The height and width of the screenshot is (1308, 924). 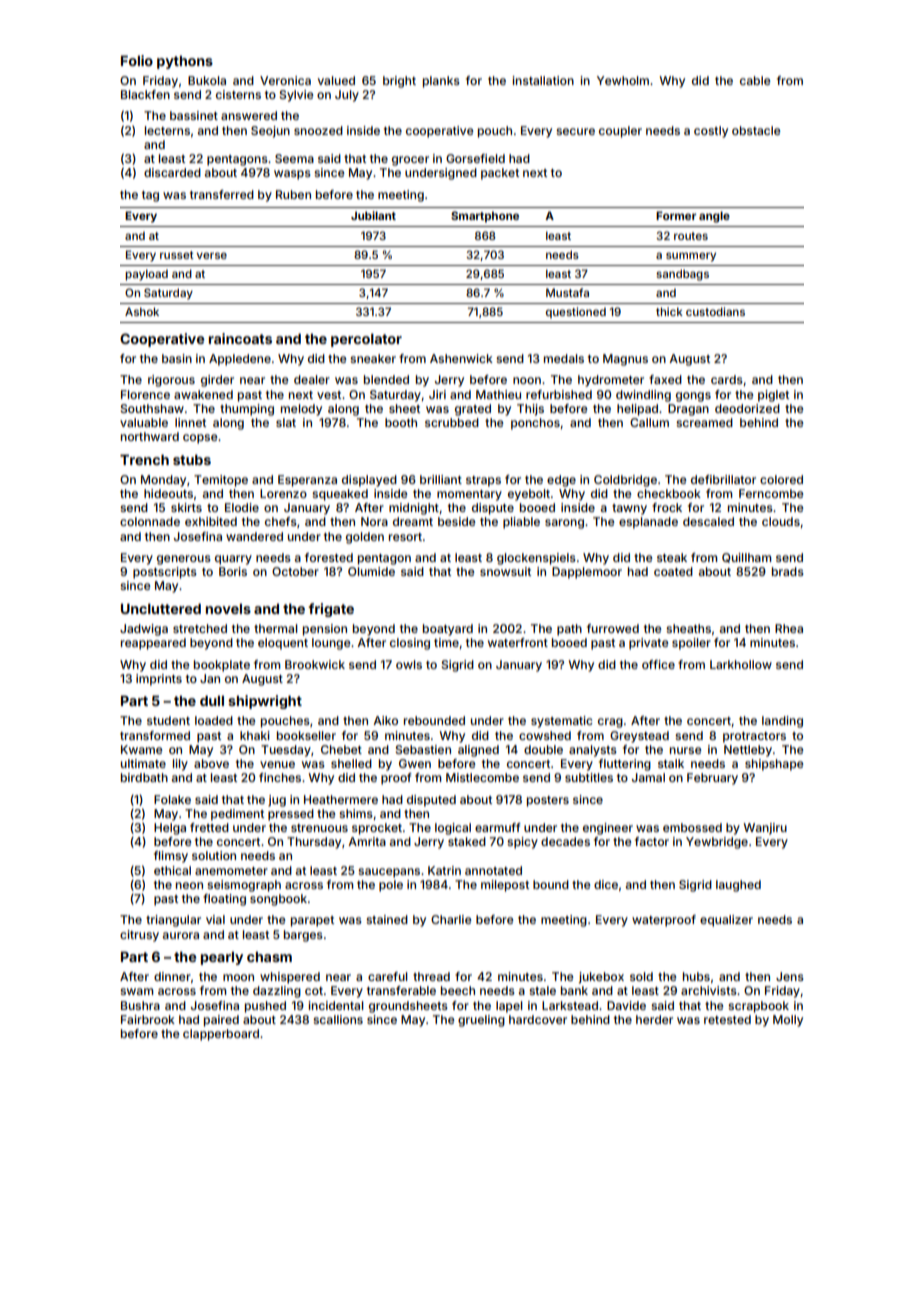 What do you see at coordinates (415, 763) in the screenshot?
I see `Gwen` at bounding box center [415, 763].
